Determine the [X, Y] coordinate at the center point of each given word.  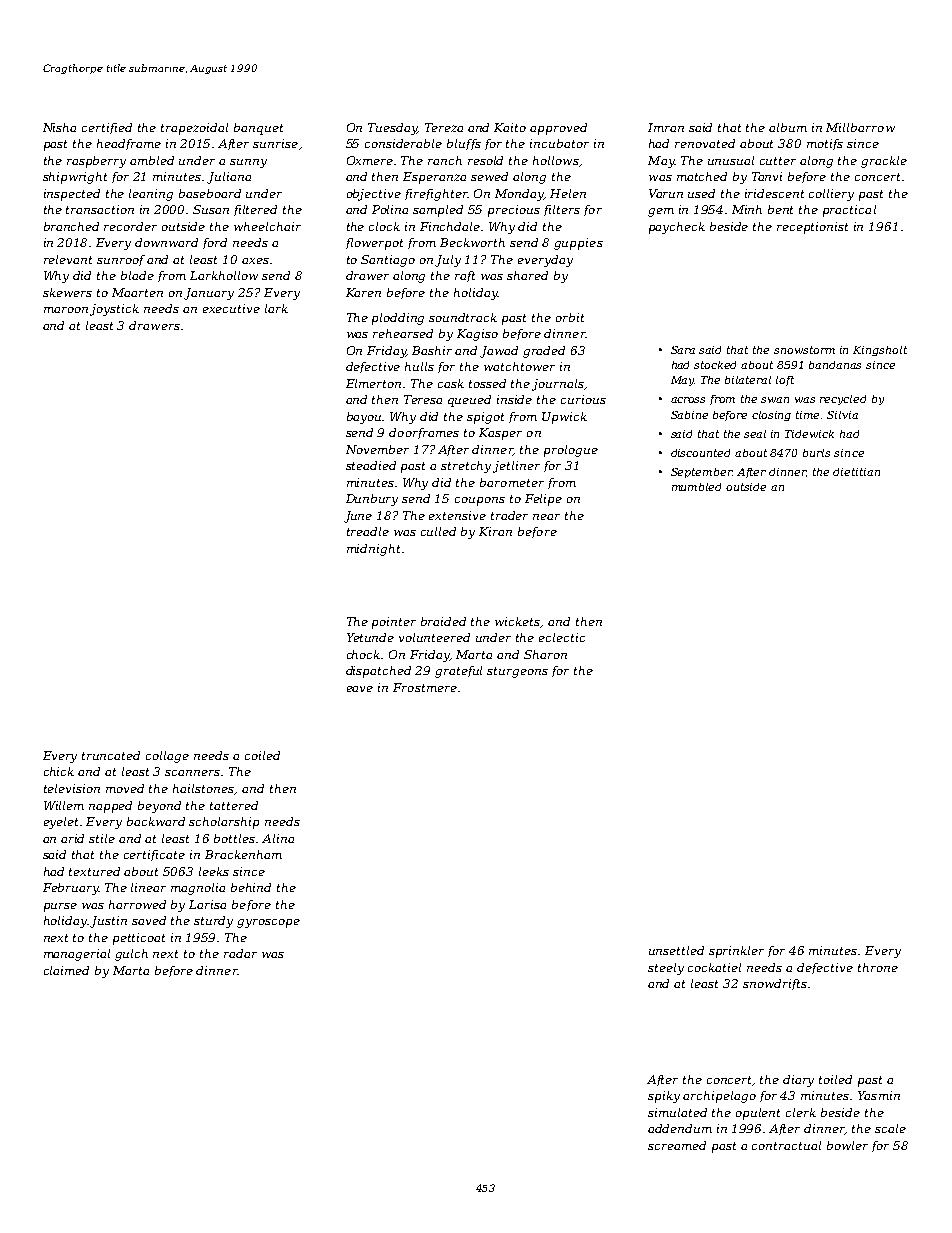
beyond [159, 807]
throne [878, 967]
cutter [778, 161]
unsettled [676, 950]
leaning [151, 195]
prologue [571, 451]
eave [360, 689]
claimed [66, 970]
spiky [664, 1097]
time [807, 415]
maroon [66, 310]
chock [364, 654]
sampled [438, 211]
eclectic [562, 637]
